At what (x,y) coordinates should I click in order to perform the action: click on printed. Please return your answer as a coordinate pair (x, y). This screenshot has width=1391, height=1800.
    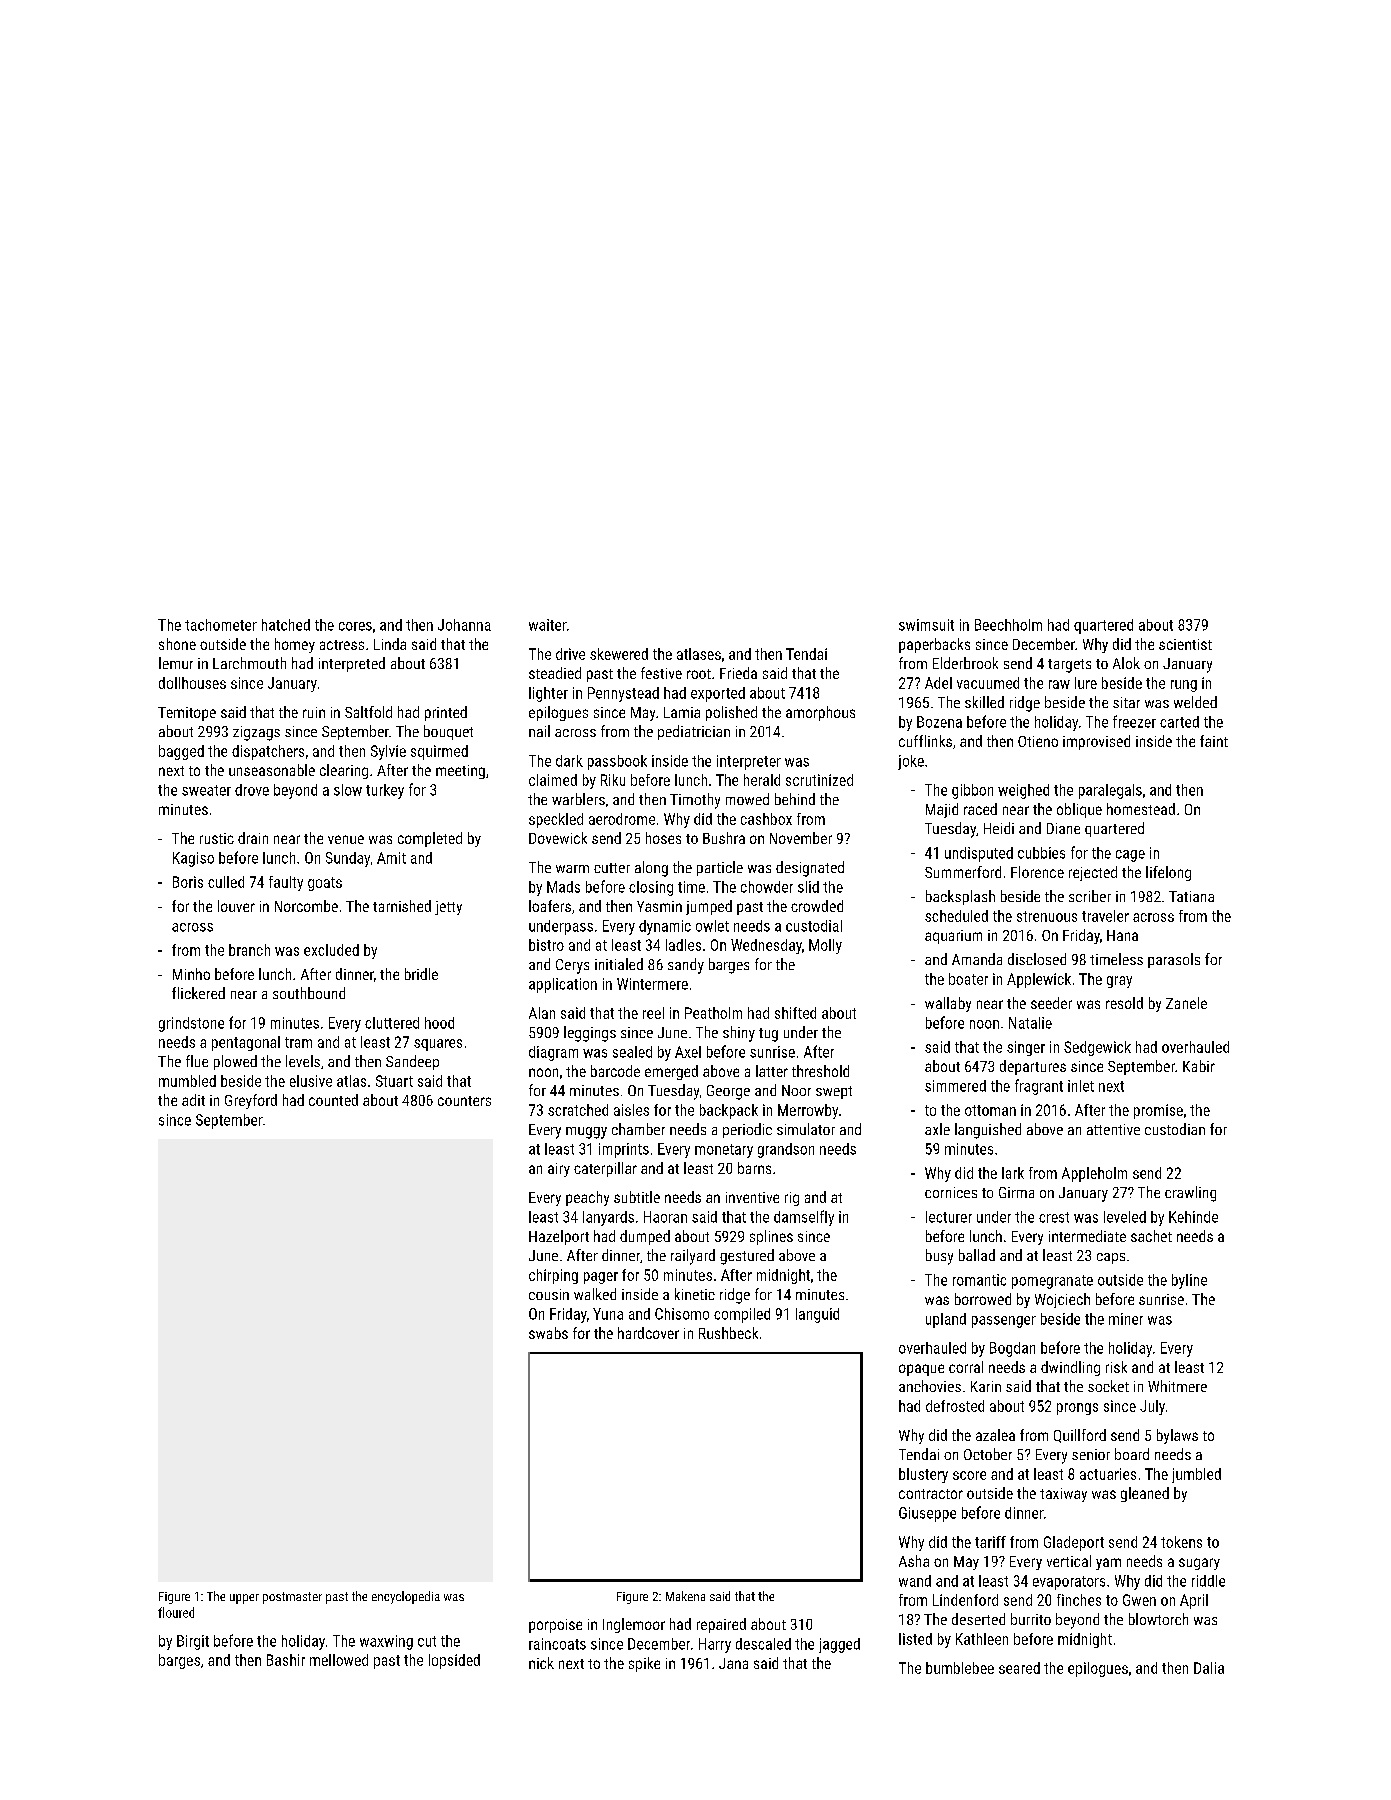
    Looking at the image, I should click on (446, 713).
